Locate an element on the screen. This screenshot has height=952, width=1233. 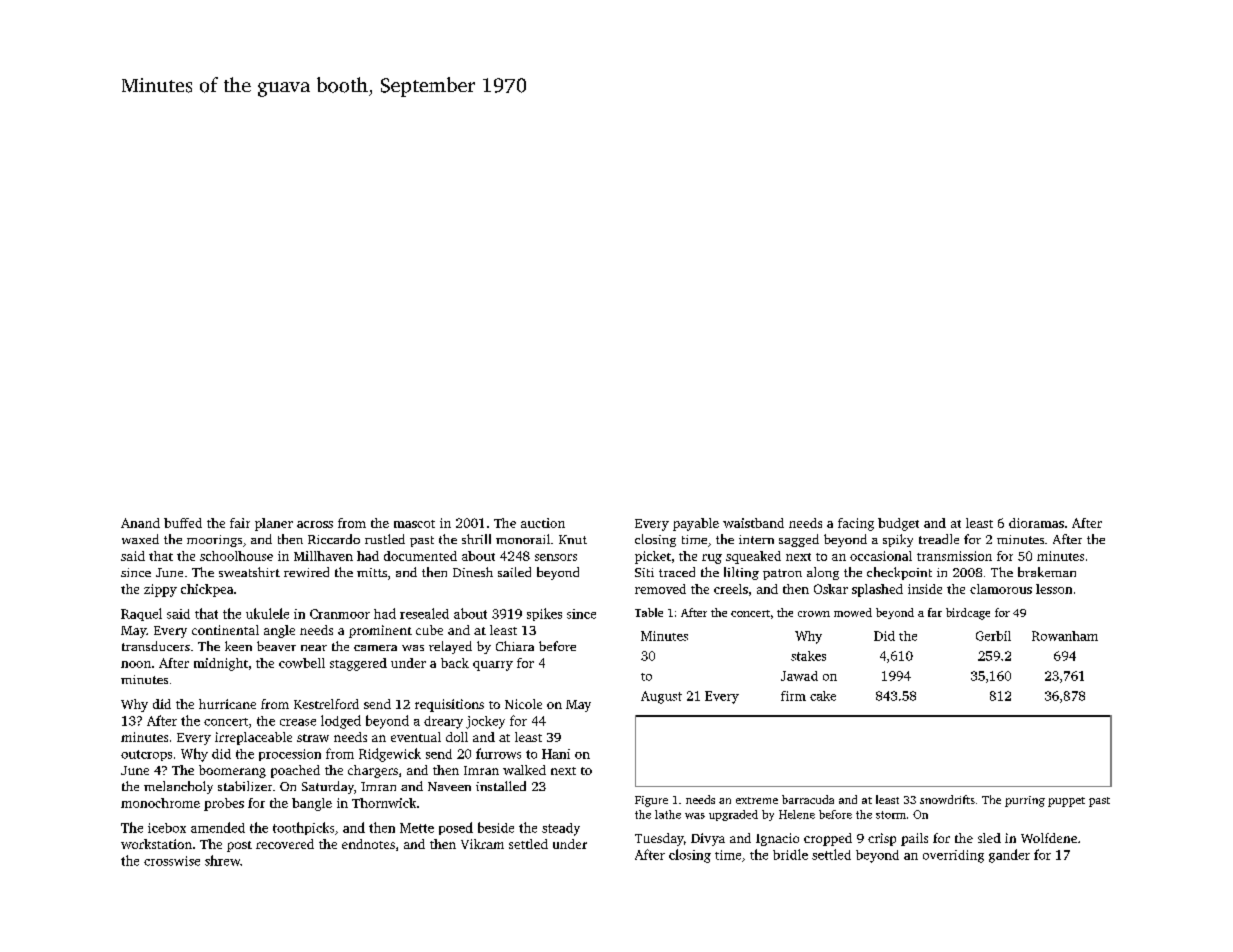
endnotes is located at coordinates (368, 844).
